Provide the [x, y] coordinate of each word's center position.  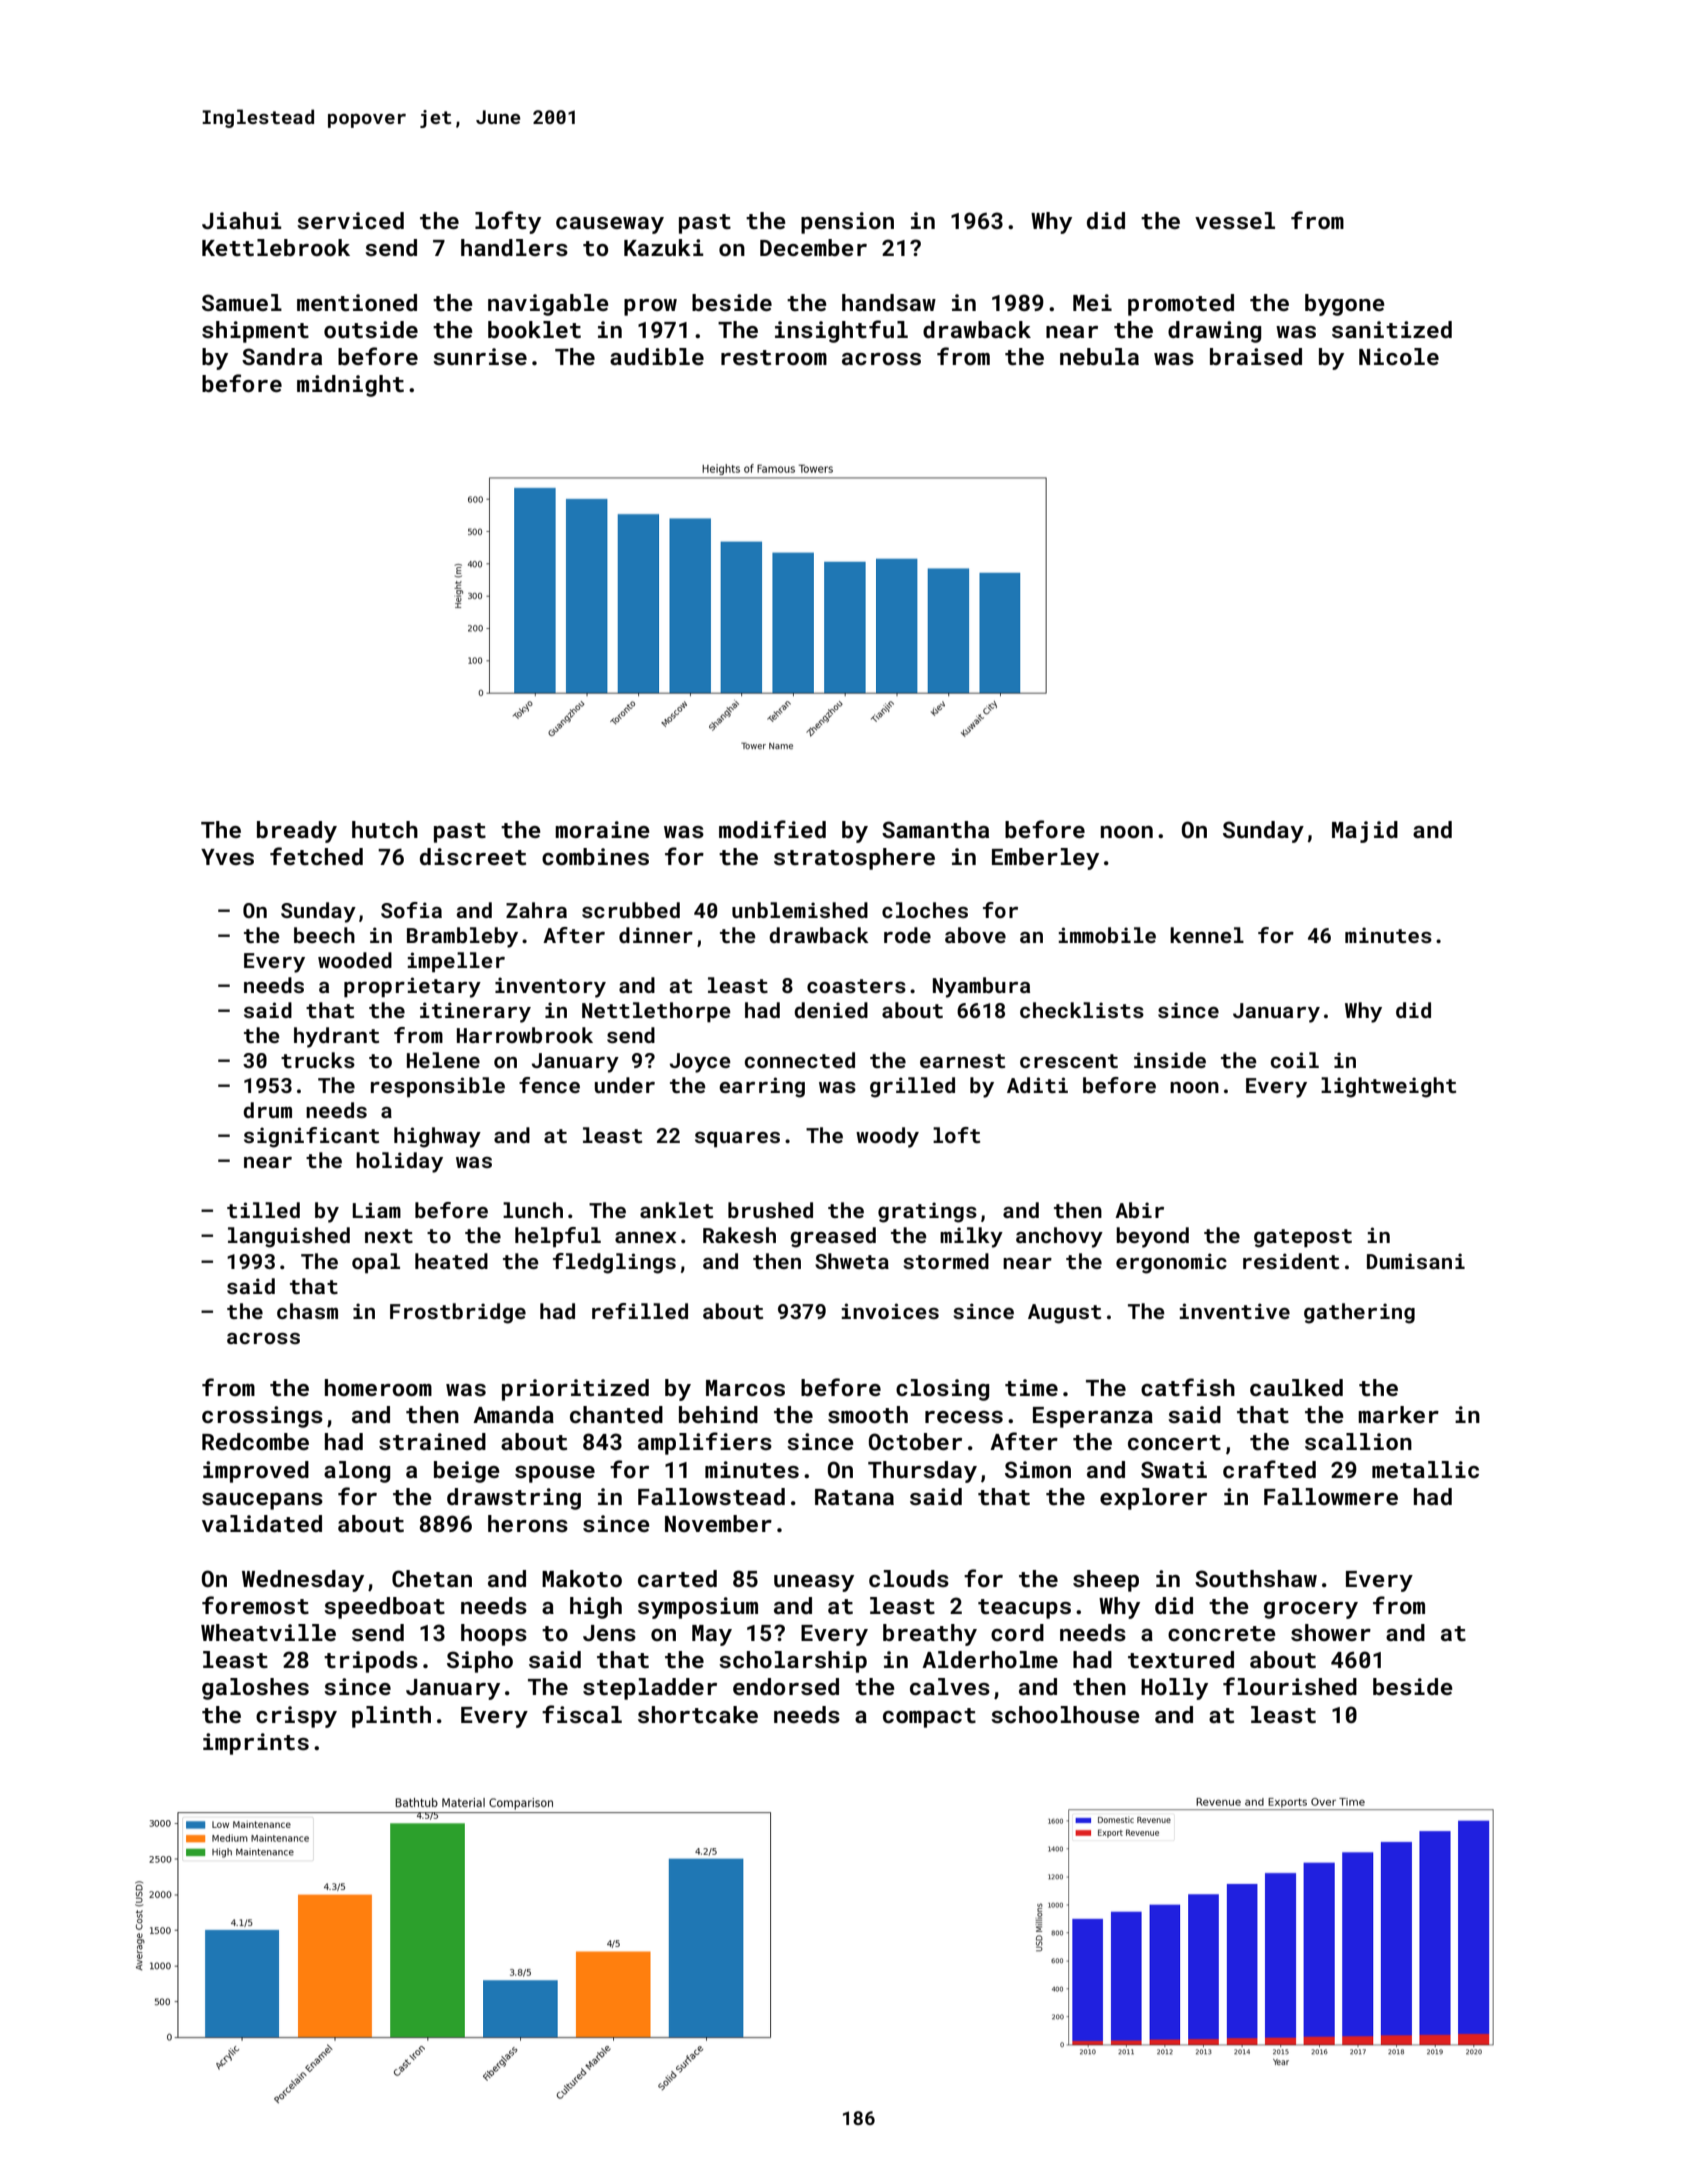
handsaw [889, 302]
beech [324, 935]
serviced [350, 220]
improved [256, 1472]
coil [1295, 1060]
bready [297, 832]
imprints [256, 1744]
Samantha [935, 829]
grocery [1311, 1610]
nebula [1099, 356]
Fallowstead [711, 1496]
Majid [1365, 832]
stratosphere [854, 859]
